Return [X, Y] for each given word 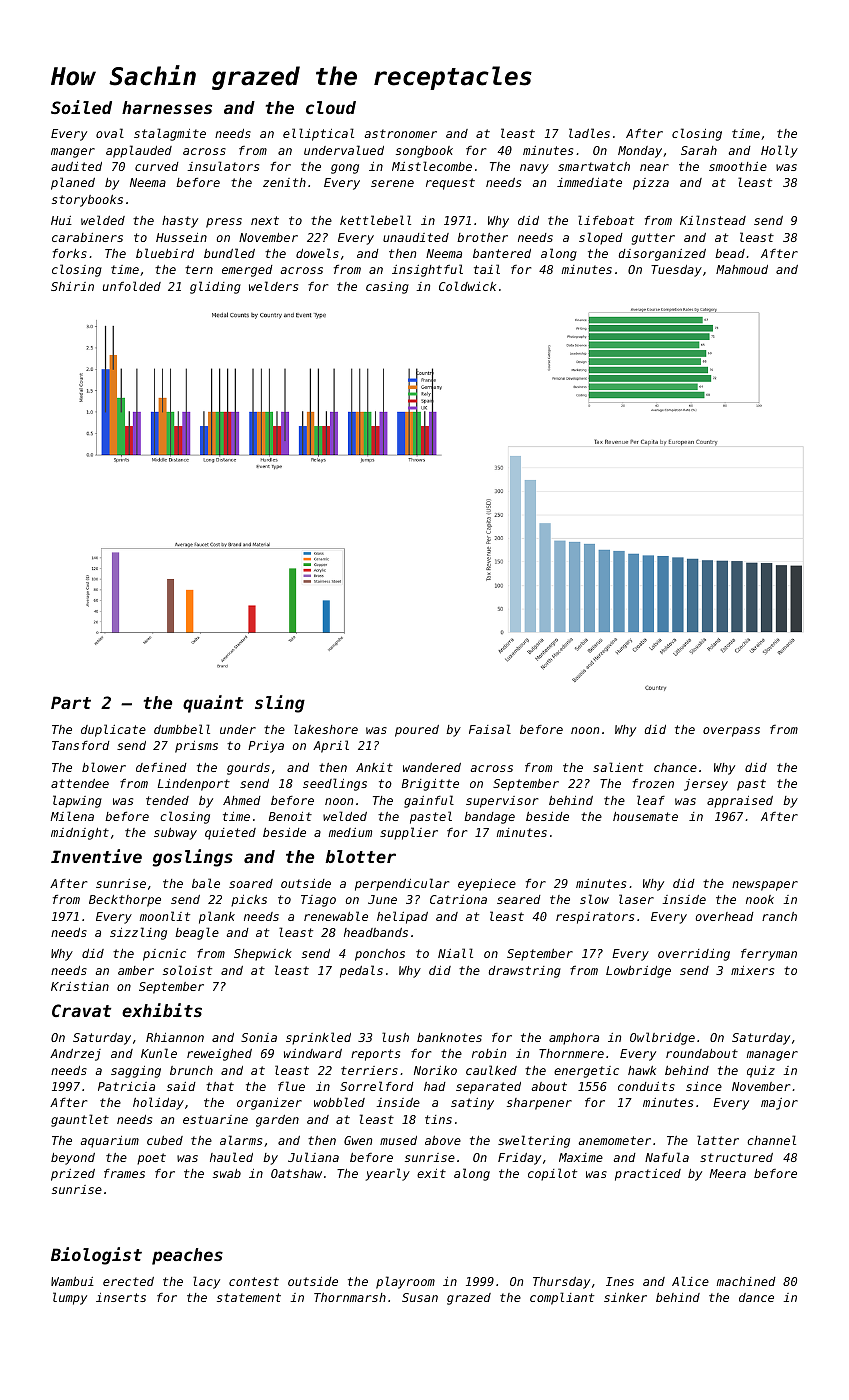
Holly [779, 151]
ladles [589, 133]
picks [249, 901]
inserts [121, 1297]
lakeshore [326, 729]
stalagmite [170, 134]
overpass [731, 732]
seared [519, 899]
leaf [651, 800]
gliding [215, 287]
